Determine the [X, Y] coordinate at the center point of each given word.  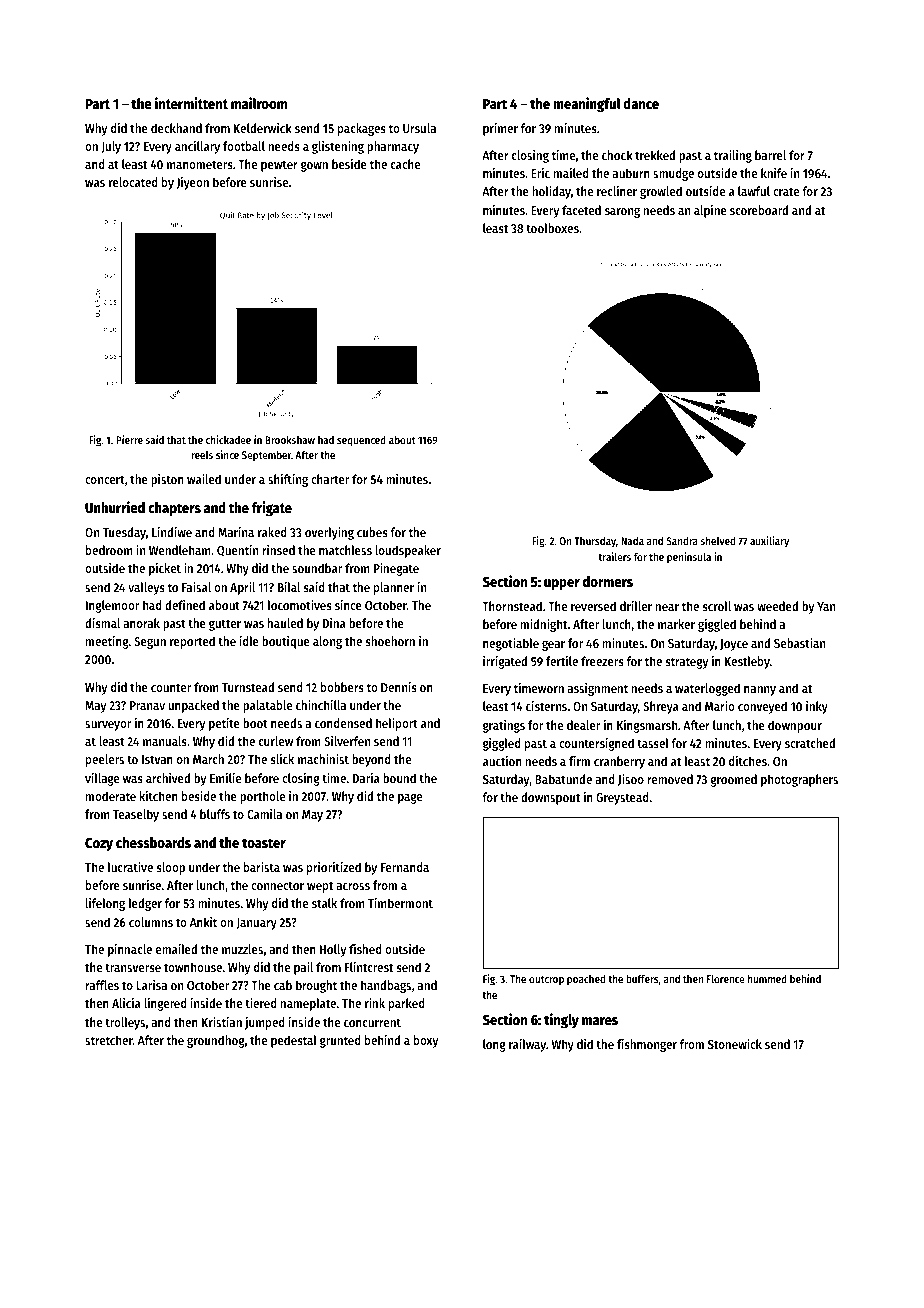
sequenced [361, 441]
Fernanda [405, 867]
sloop [171, 868]
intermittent [191, 103]
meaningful [587, 104]
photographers [799, 780]
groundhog [216, 1041]
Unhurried [115, 507]
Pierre [129, 439]
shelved [718, 541]
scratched [810, 743]
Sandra [682, 541]
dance [641, 103]
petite [224, 724]
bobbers [342, 687]
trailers [614, 556]
